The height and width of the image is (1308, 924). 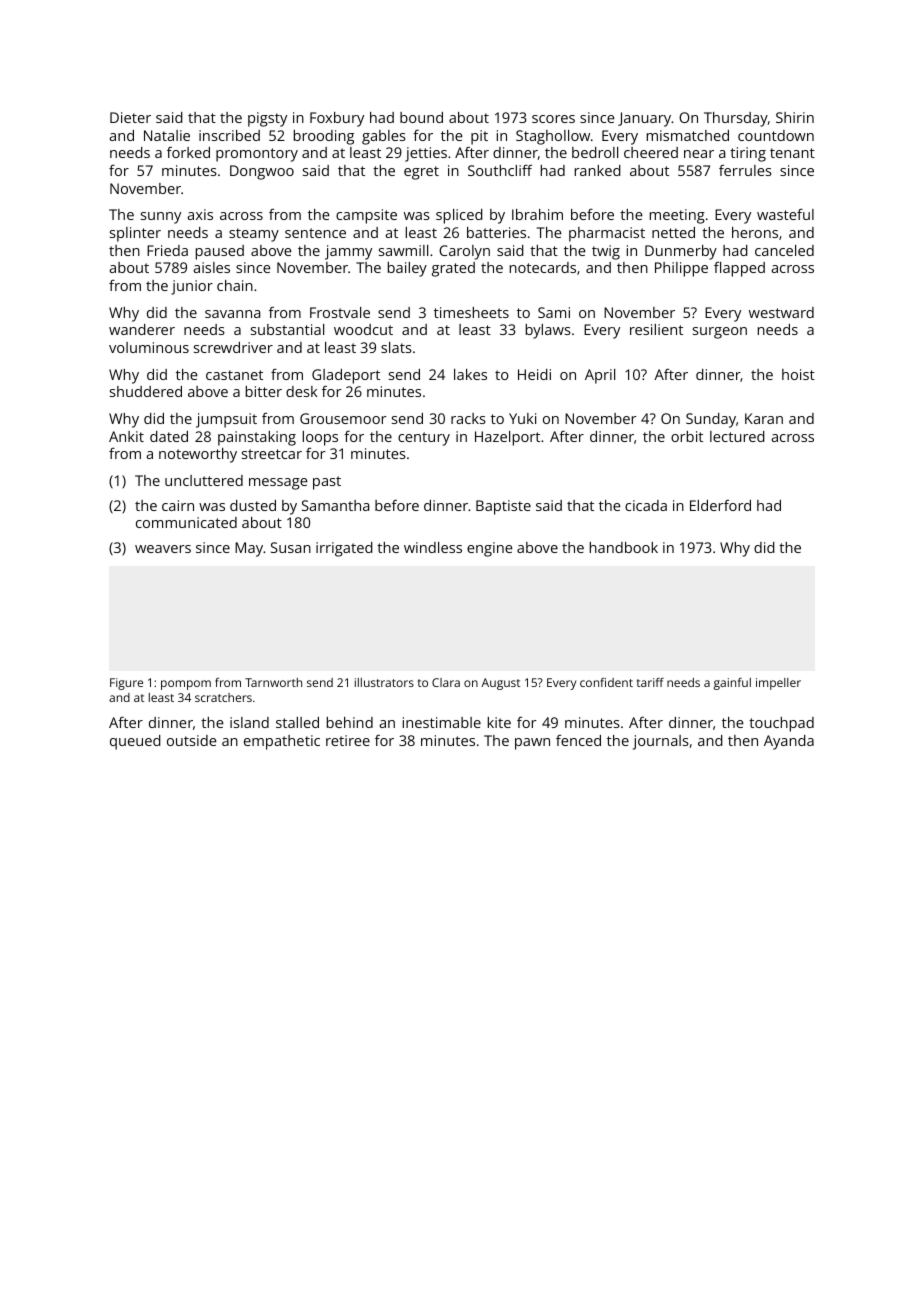 I want to click on bailey, so click(x=407, y=269).
